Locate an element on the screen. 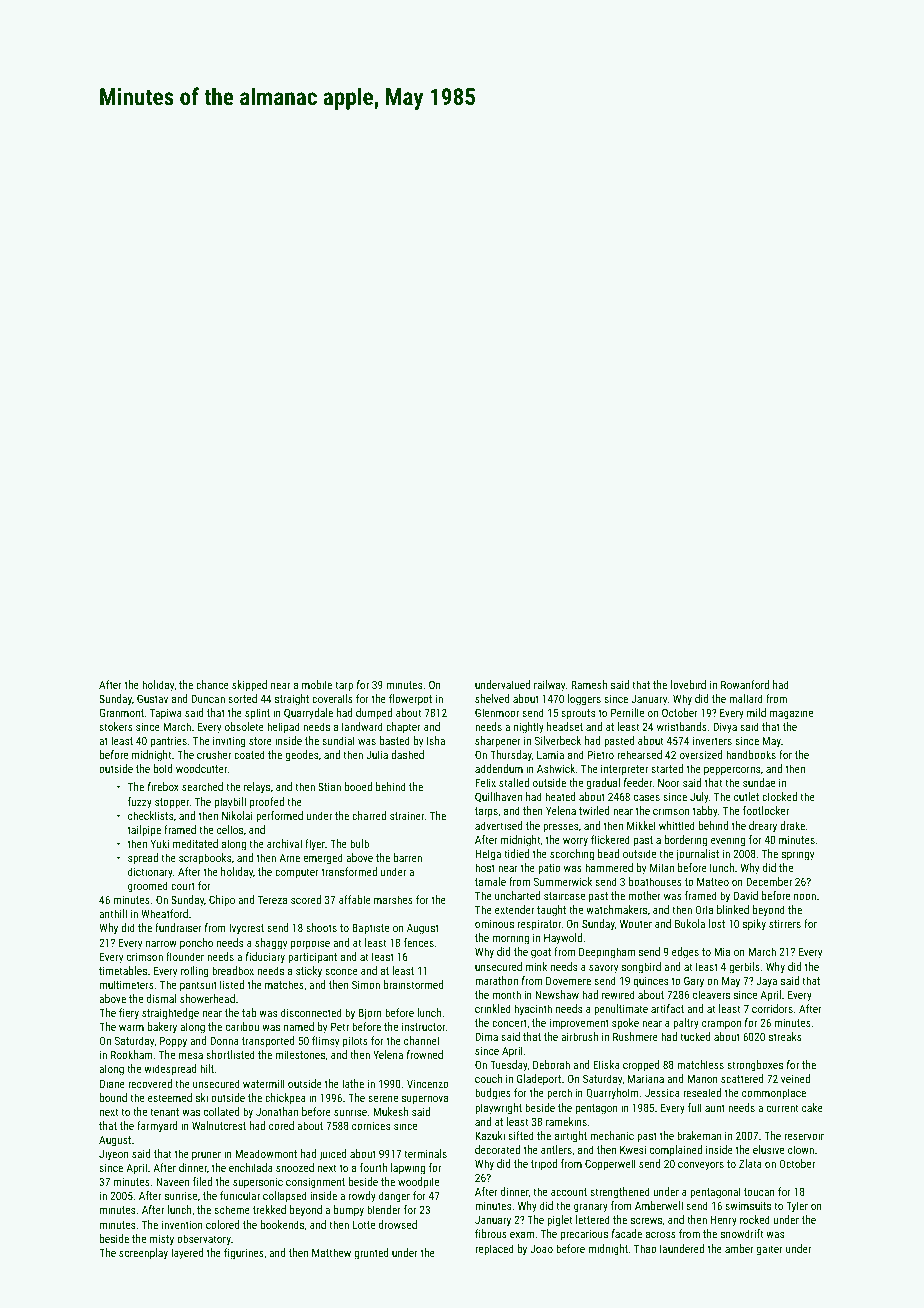 Image resolution: width=924 pixels, height=1308 pixels. Joao is located at coordinates (541, 1248).
